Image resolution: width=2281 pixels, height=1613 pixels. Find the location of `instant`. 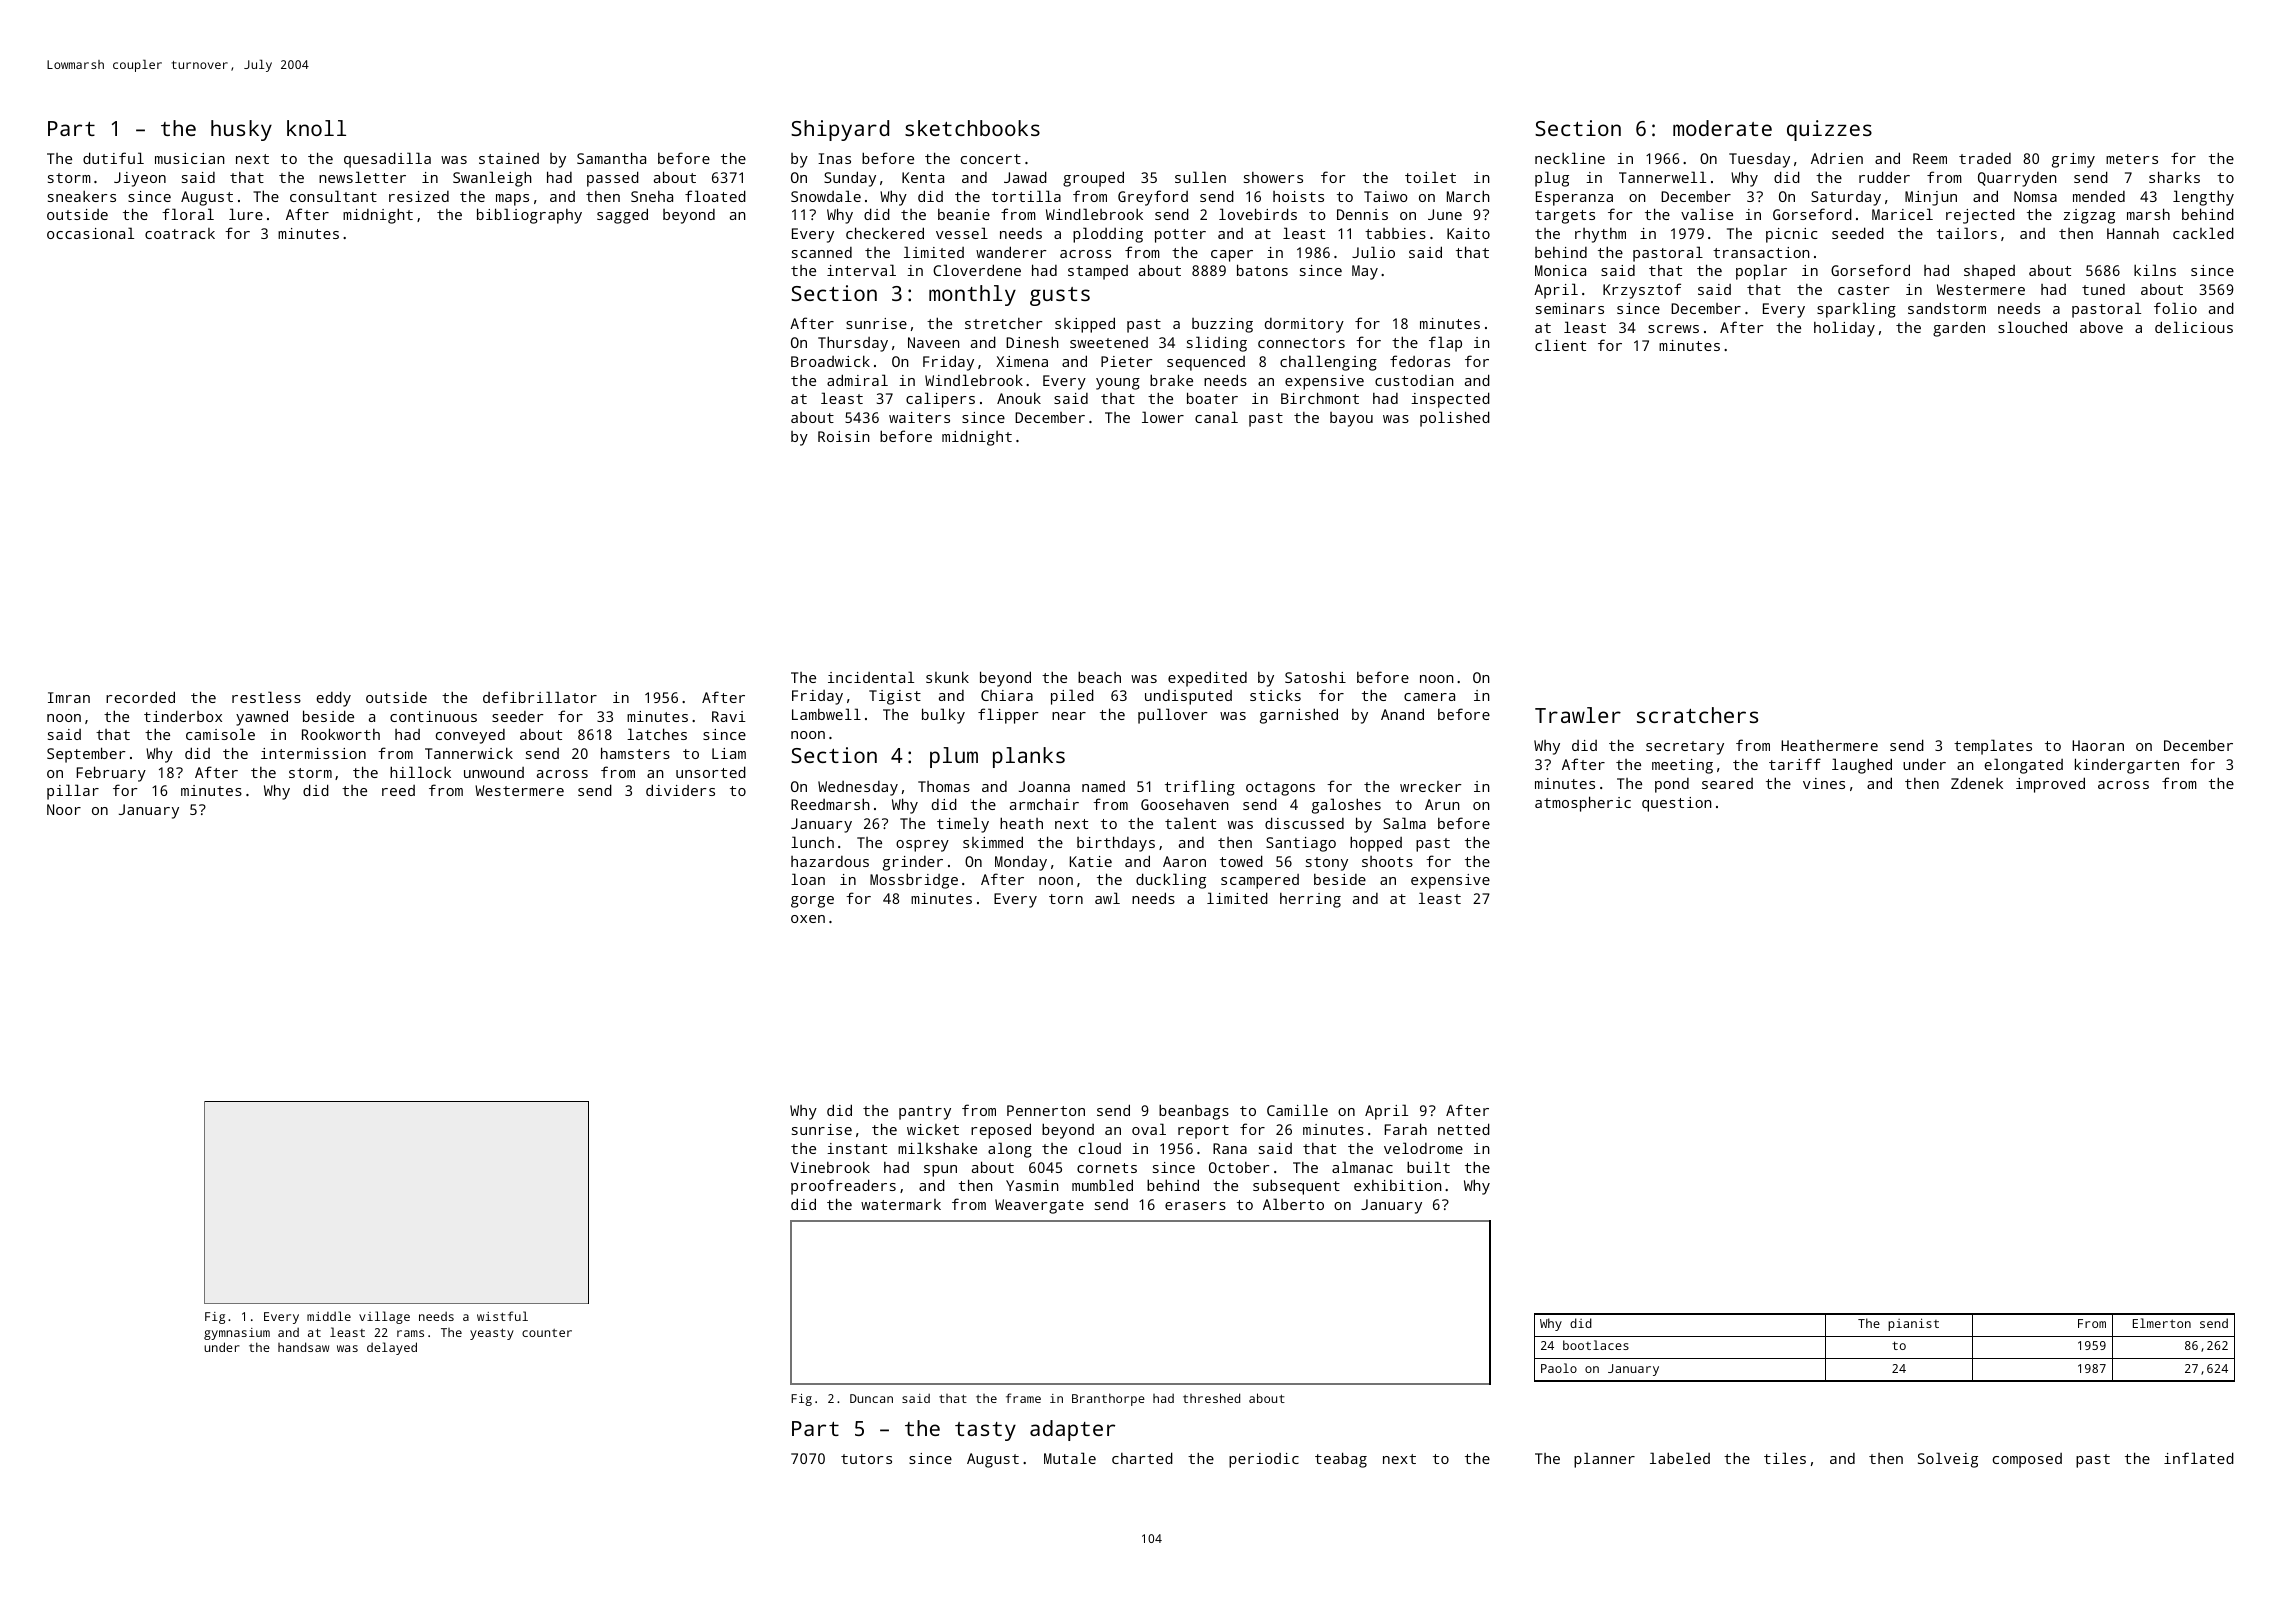

instant is located at coordinates (857, 1148).
